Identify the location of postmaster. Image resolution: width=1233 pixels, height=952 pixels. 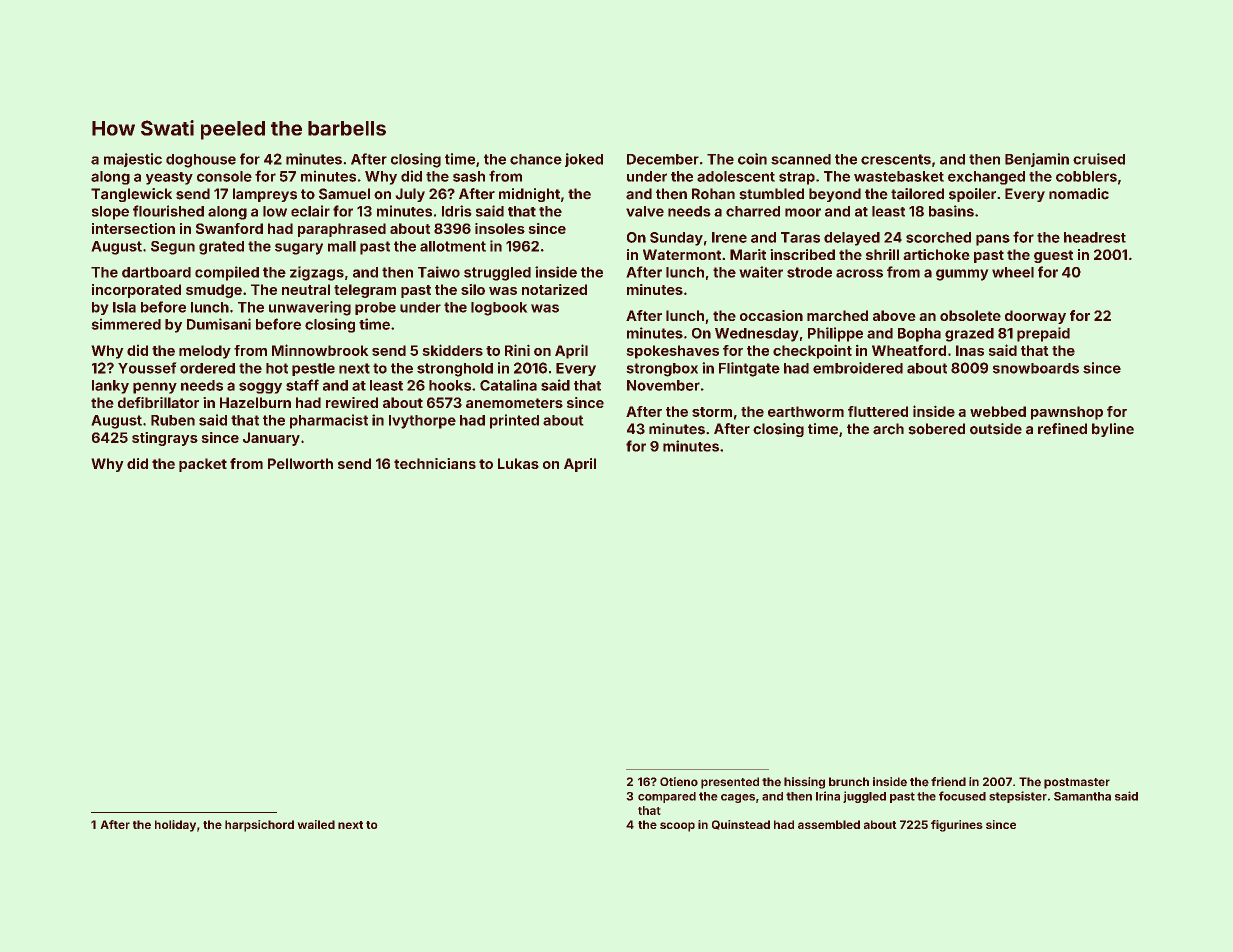
(1077, 783).
